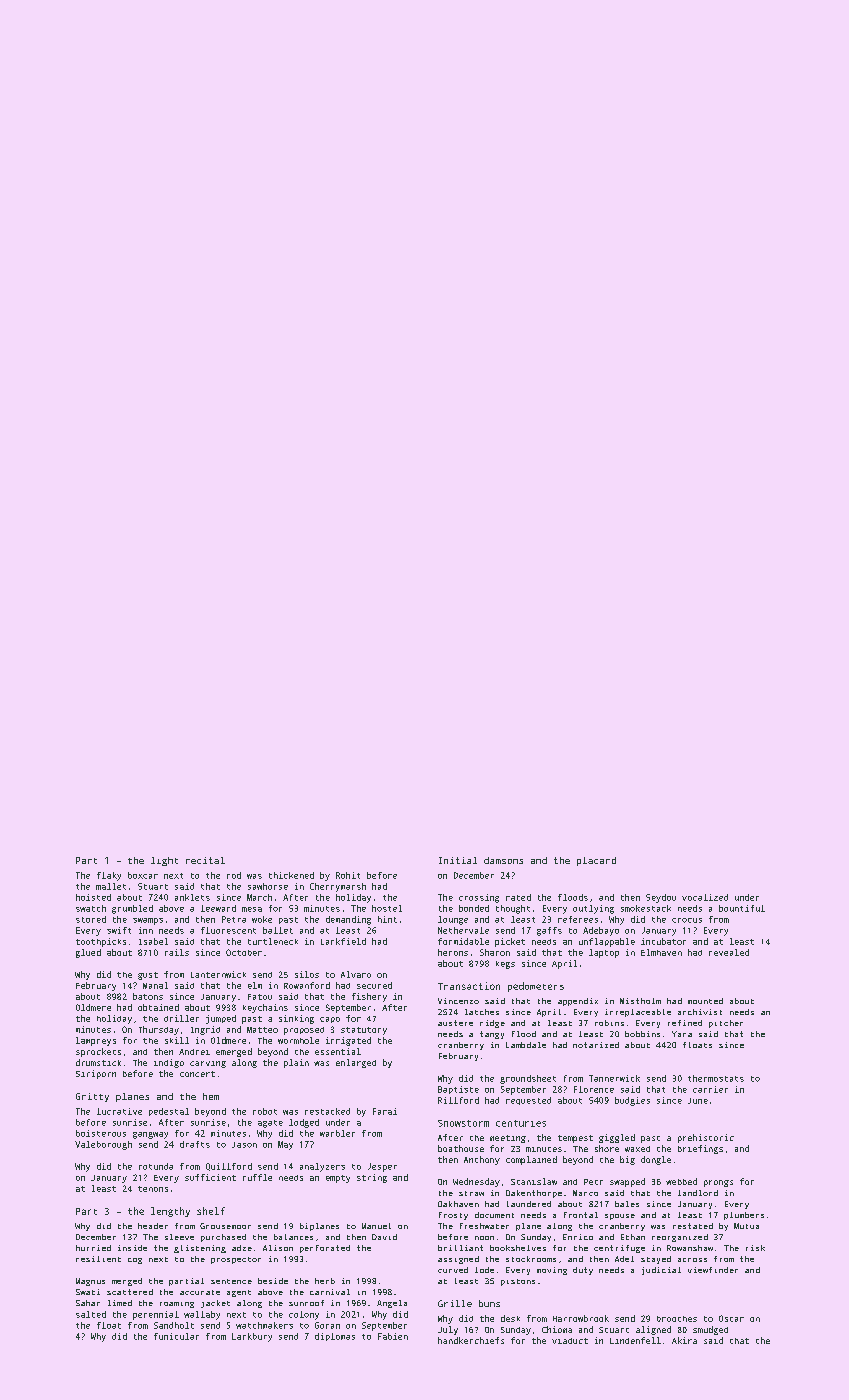 Image resolution: width=849 pixels, height=1400 pixels. What do you see at coordinates (229, 1167) in the screenshot?
I see `Quillford` at bounding box center [229, 1167].
